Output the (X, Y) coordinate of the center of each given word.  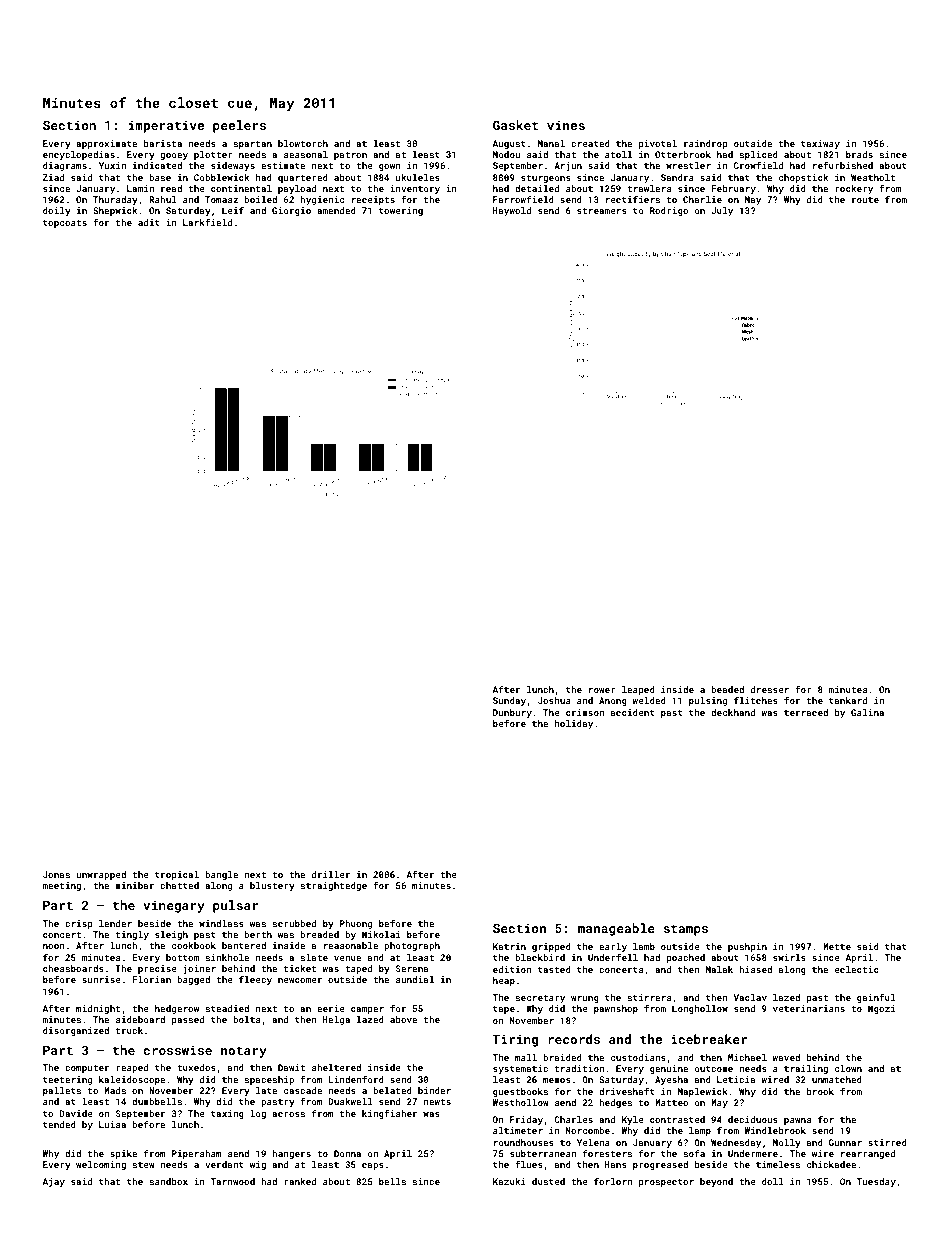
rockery (854, 189)
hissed (755, 969)
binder (434, 1090)
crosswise (178, 1050)
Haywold (512, 211)
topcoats (65, 224)
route (865, 200)
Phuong (356, 924)
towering (401, 211)
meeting (62, 886)
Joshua (554, 700)
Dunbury (512, 713)
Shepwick (115, 211)
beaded (727, 689)
